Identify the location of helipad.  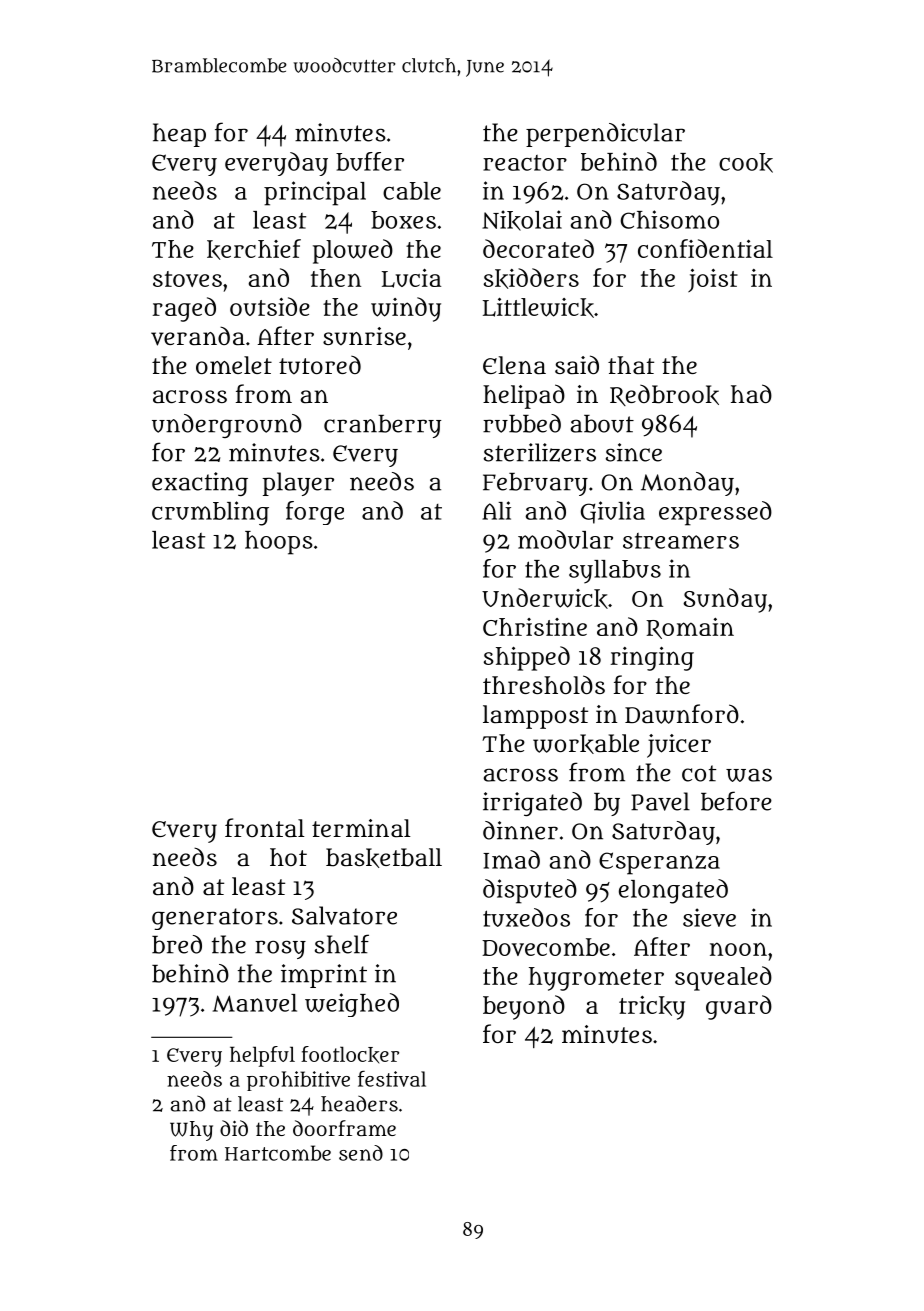
(524, 396).
